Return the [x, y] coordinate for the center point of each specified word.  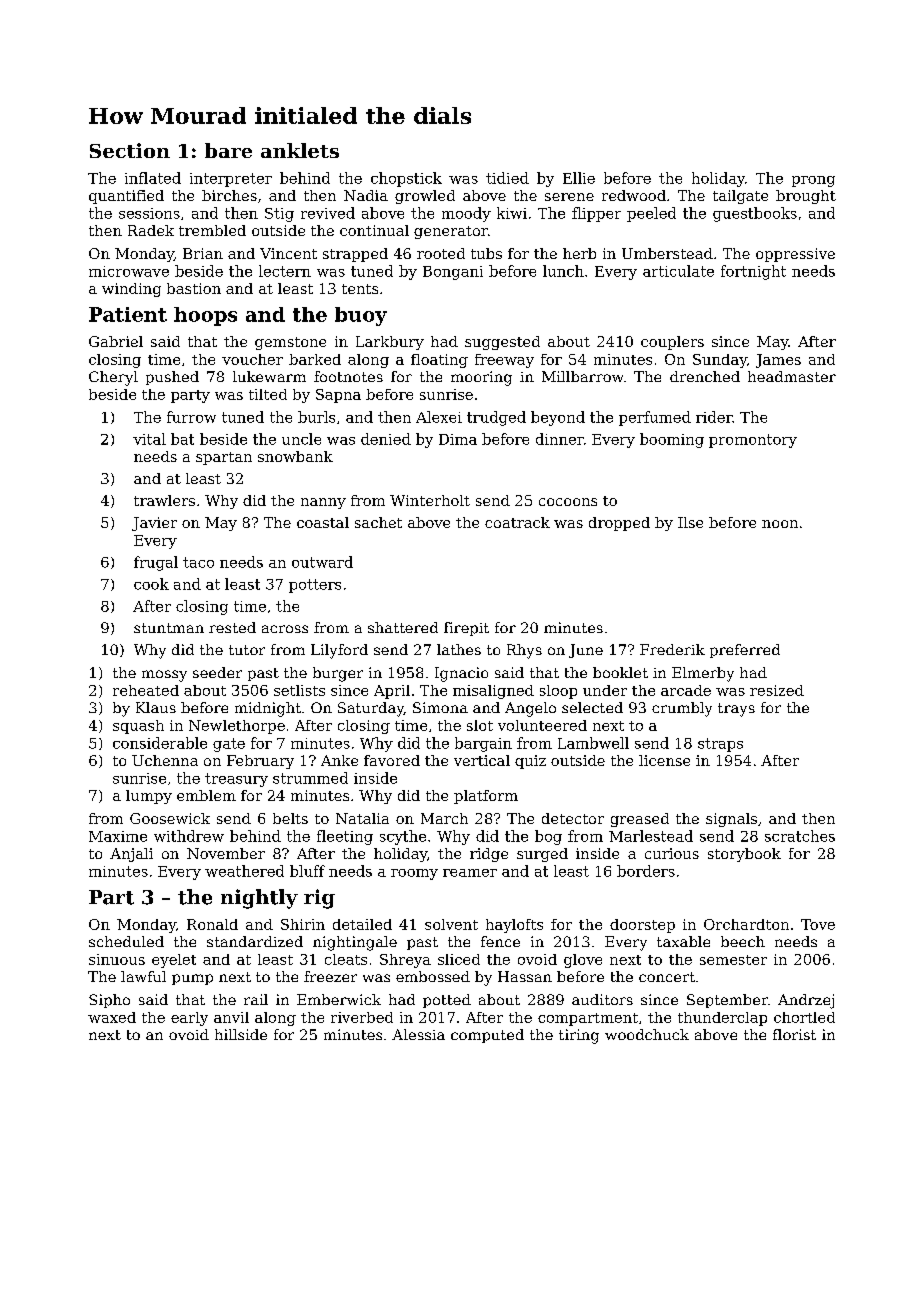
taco [198, 562]
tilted [268, 394]
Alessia [418, 1034]
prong [813, 181]
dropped [619, 524]
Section [130, 150]
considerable [160, 743]
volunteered [542, 725]
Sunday [720, 361]
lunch [563, 271]
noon [780, 524]
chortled [804, 1017]
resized [777, 690]
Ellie [579, 178]
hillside [241, 1034]
